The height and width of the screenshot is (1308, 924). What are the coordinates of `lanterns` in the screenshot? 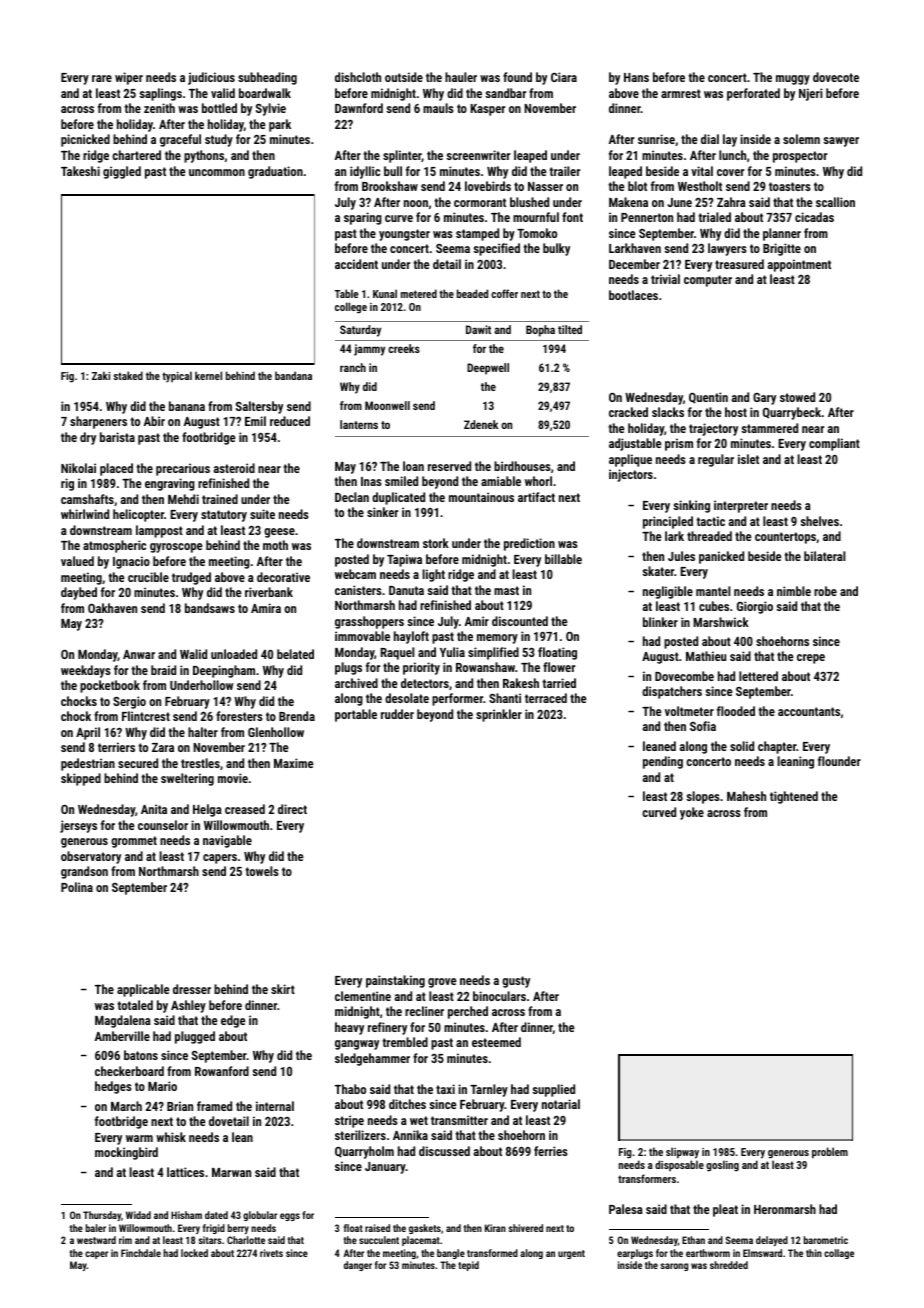 It's located at (359, 424).
